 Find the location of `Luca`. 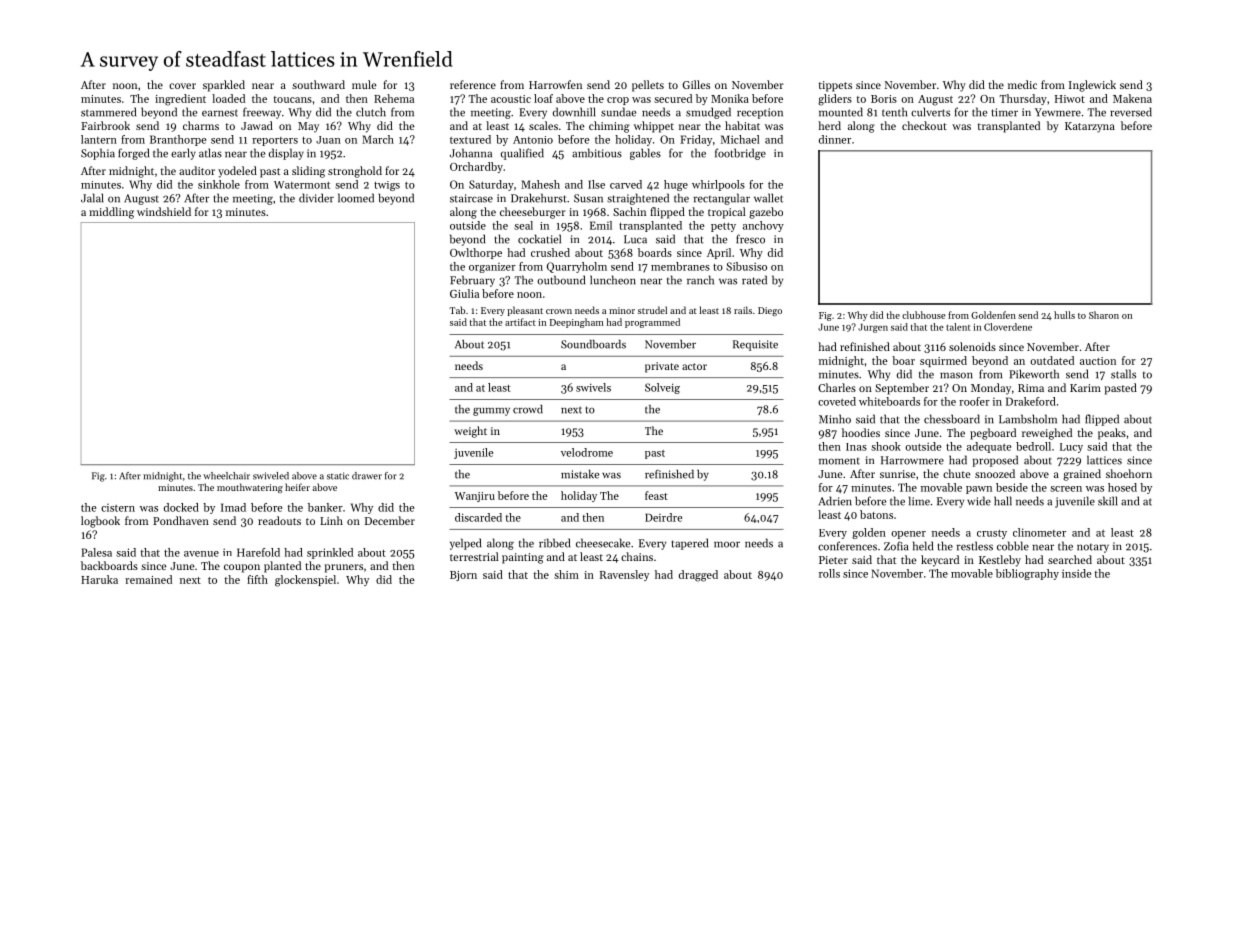

Luca is located at coordinates (635, 239).
